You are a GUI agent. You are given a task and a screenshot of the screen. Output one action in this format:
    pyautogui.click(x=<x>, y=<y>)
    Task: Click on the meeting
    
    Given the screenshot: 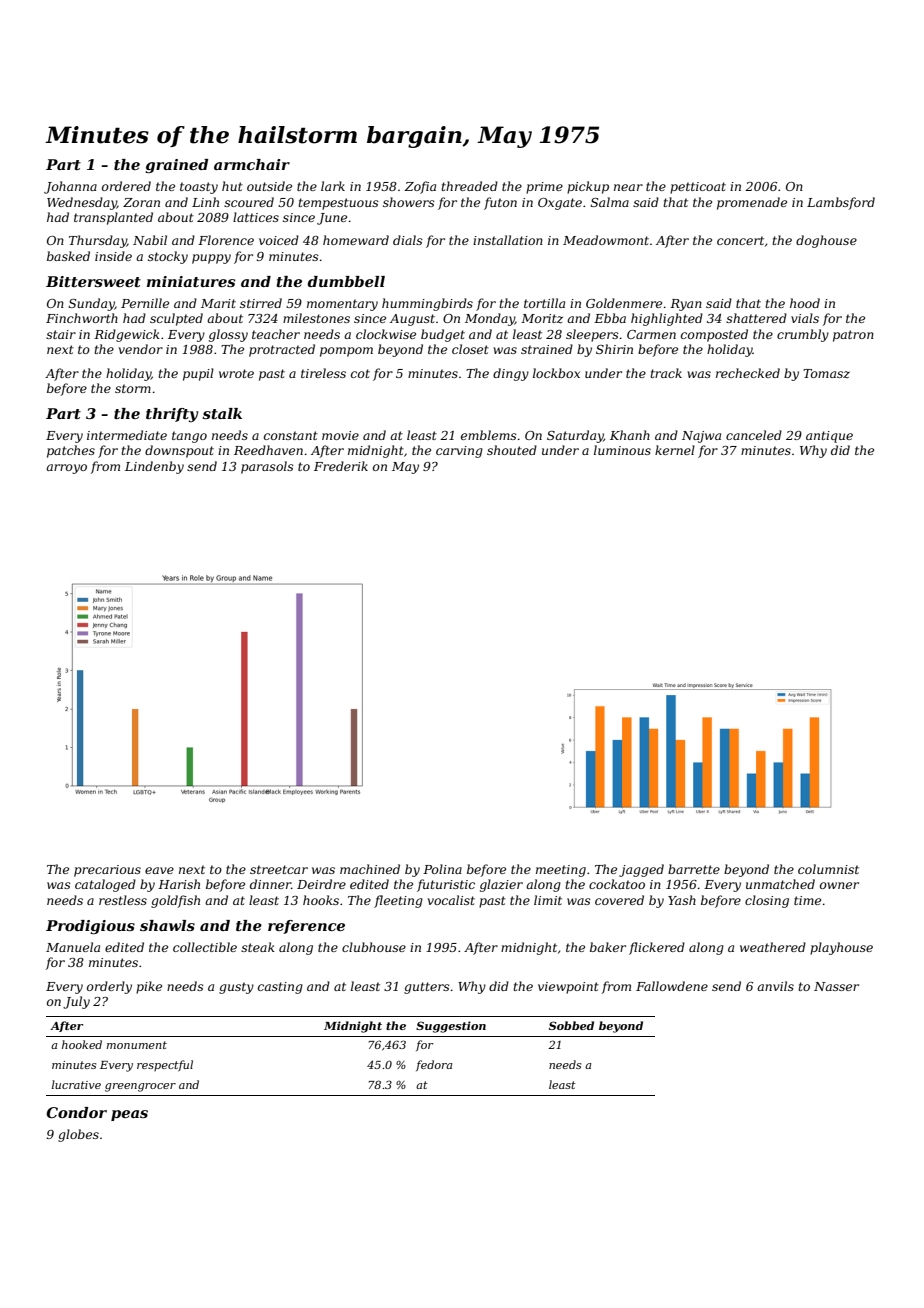 What is the action you would take?
    pyautogui.click(x=561, y=871)
